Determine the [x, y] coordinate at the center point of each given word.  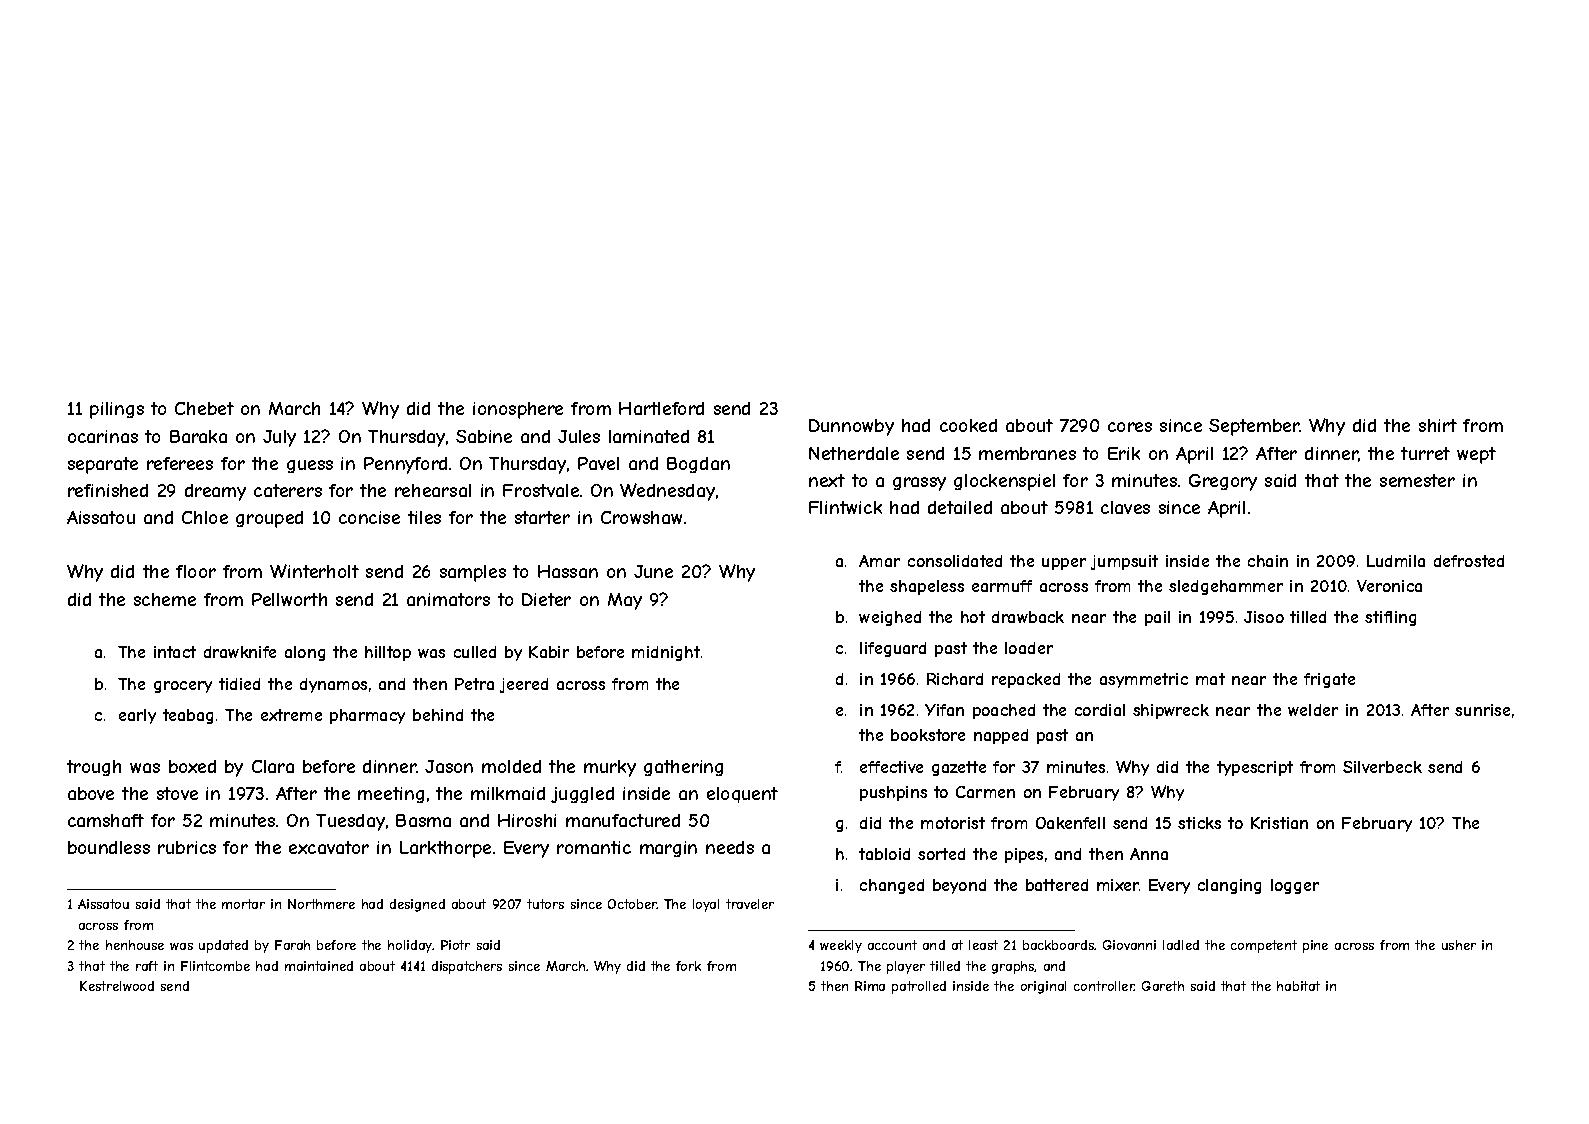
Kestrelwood [117, 986]
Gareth [1163, 986]
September [1254, 427]
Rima [870, 986]
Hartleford [661, 408]
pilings [117, 410]
